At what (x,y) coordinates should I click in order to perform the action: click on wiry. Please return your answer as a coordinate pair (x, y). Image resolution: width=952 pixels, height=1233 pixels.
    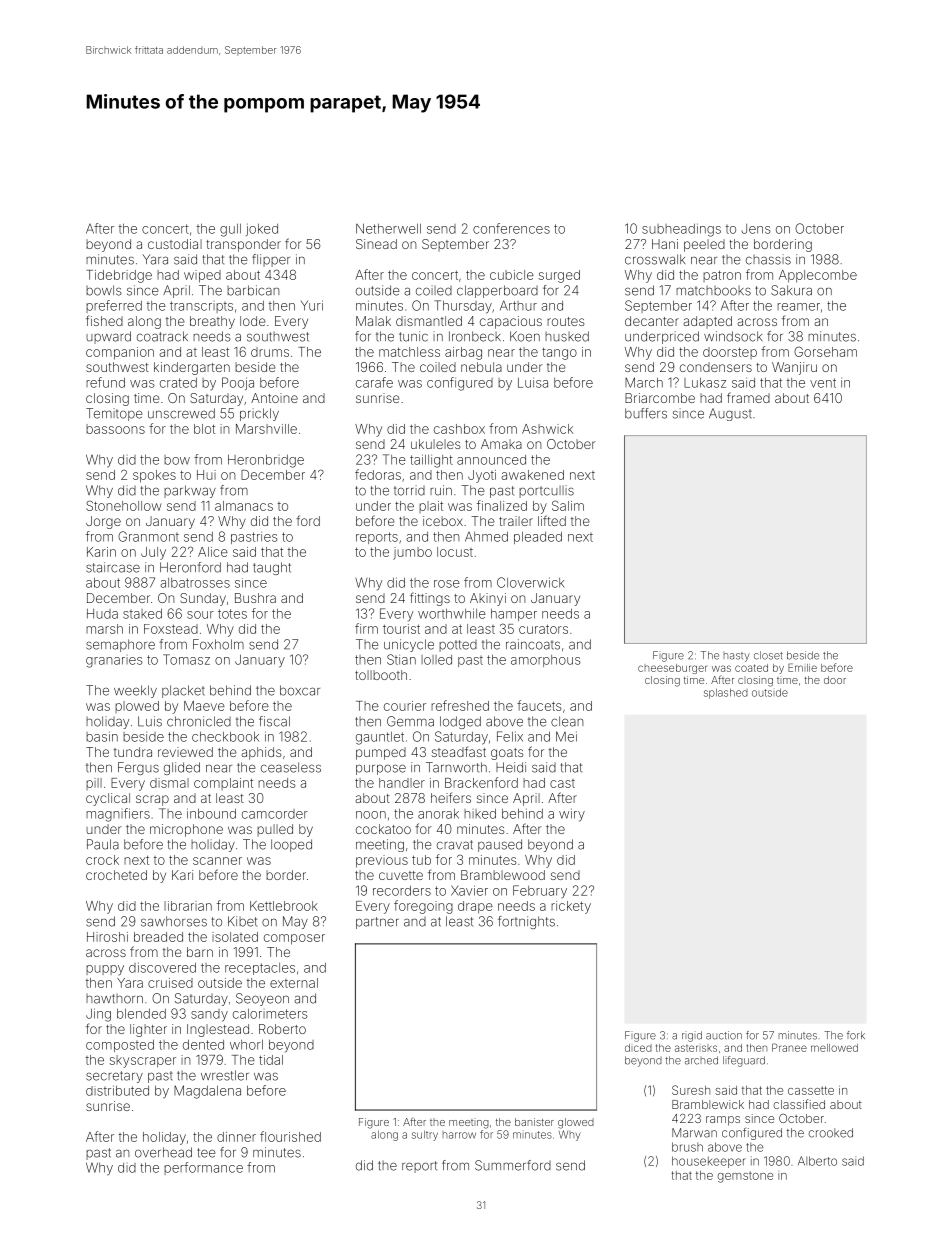
    Looking at the image, I should click on (572, 815).
